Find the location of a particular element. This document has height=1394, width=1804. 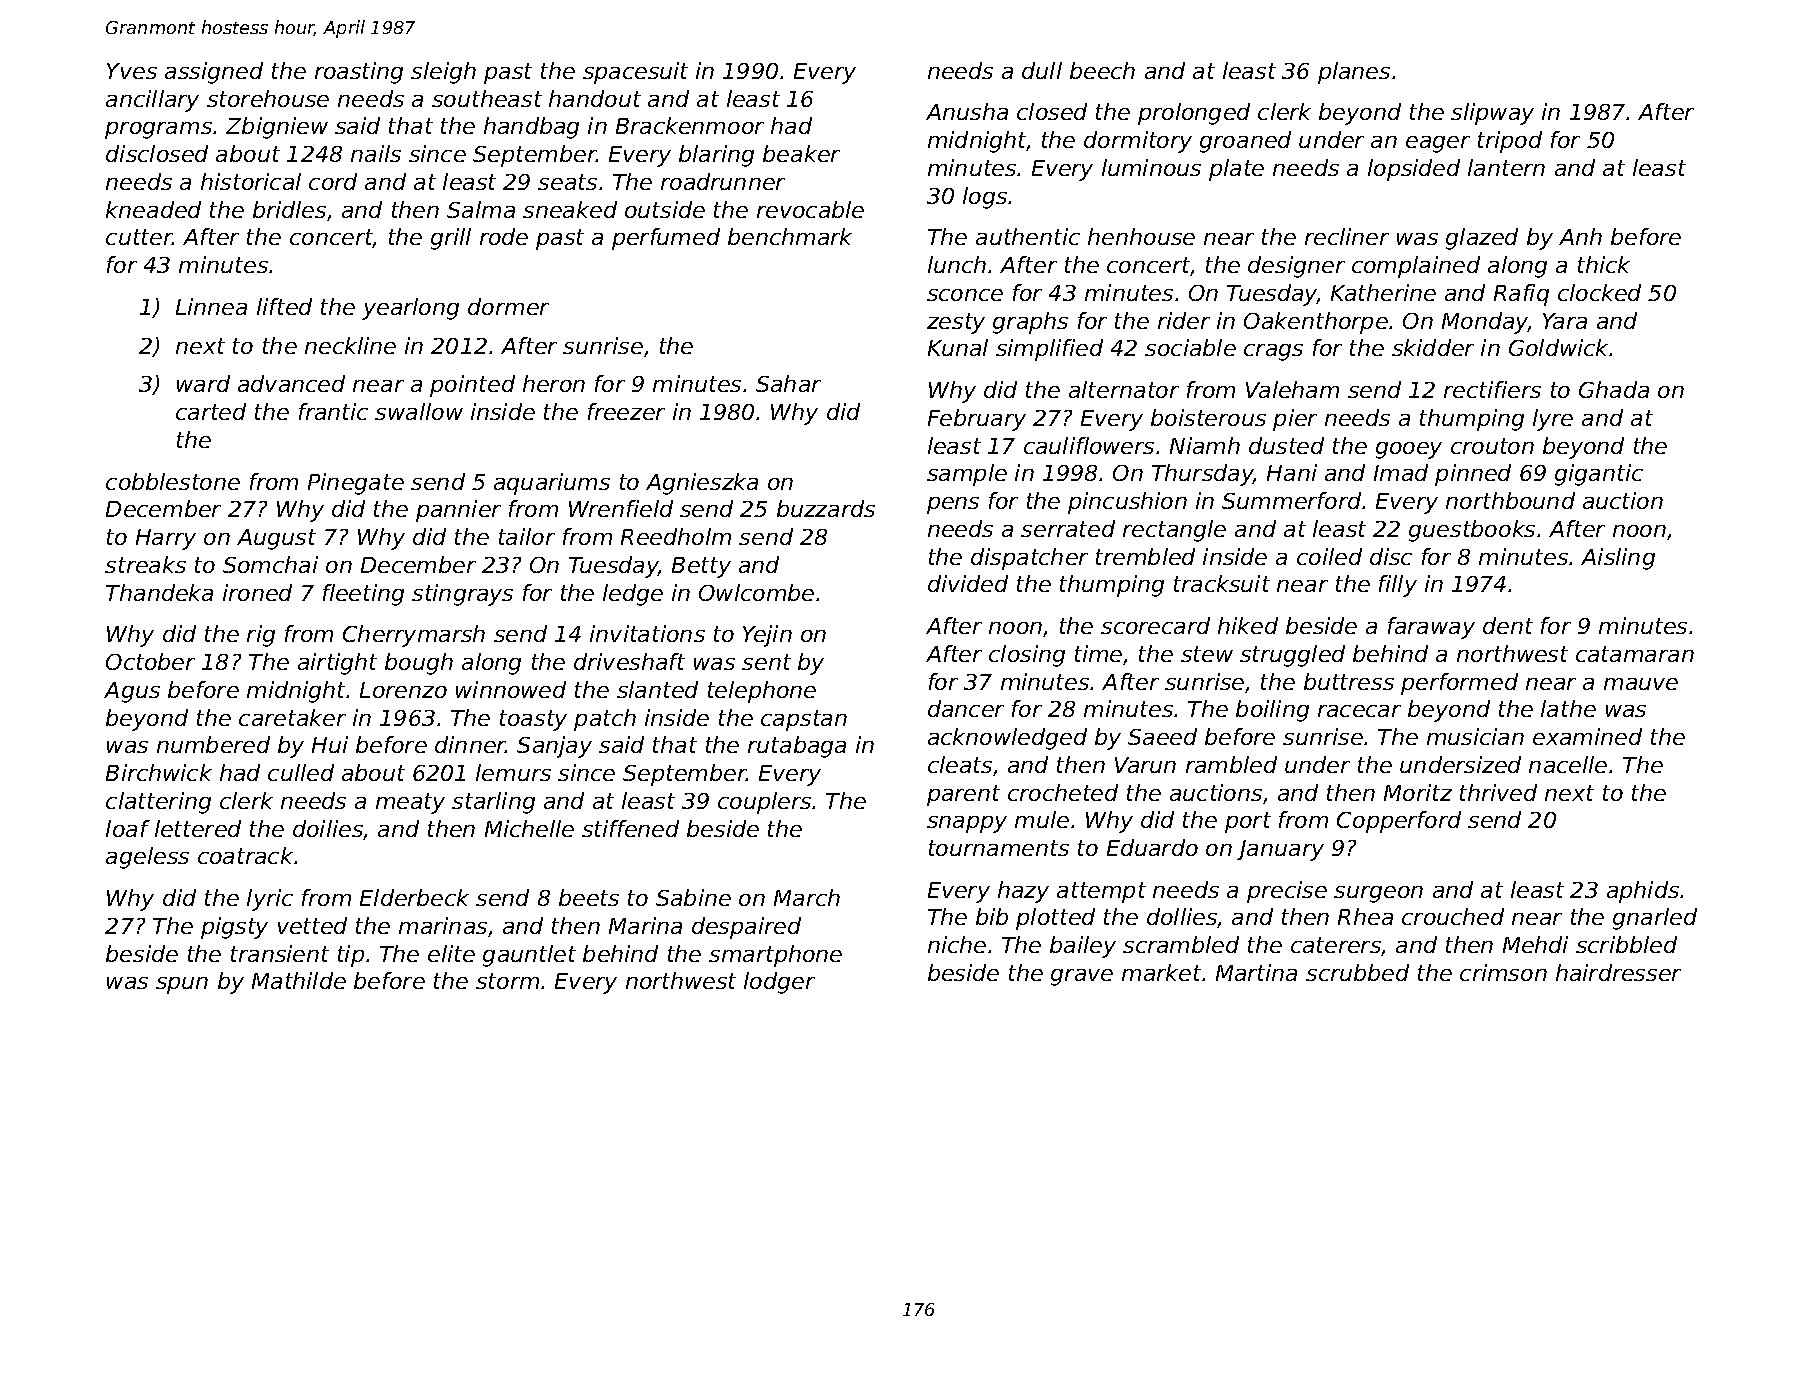

tailor is located at coordinates (527, 536).
